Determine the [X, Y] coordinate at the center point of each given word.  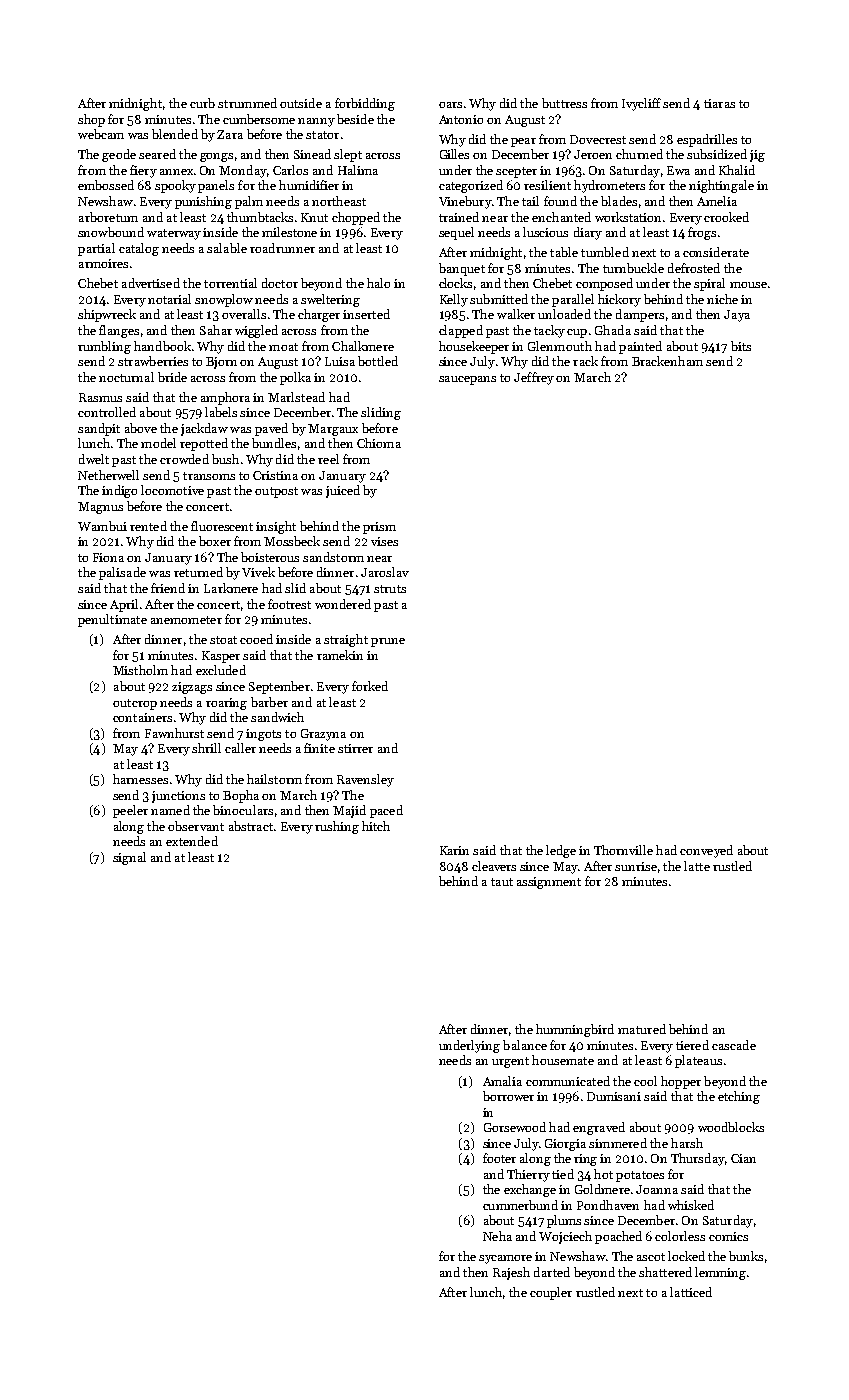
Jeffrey [534, 378]
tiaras [719, 103]
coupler [551, 1293]
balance [525, 1045]
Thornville [623, 850]
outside [301, 103]
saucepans [467, 380]
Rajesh [511, 1273]
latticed [691, 1292]
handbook [162, 346]
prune [388, 642]
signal [129, 858]
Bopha [241, 796]
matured [642, 1029]
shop [91, 120]
